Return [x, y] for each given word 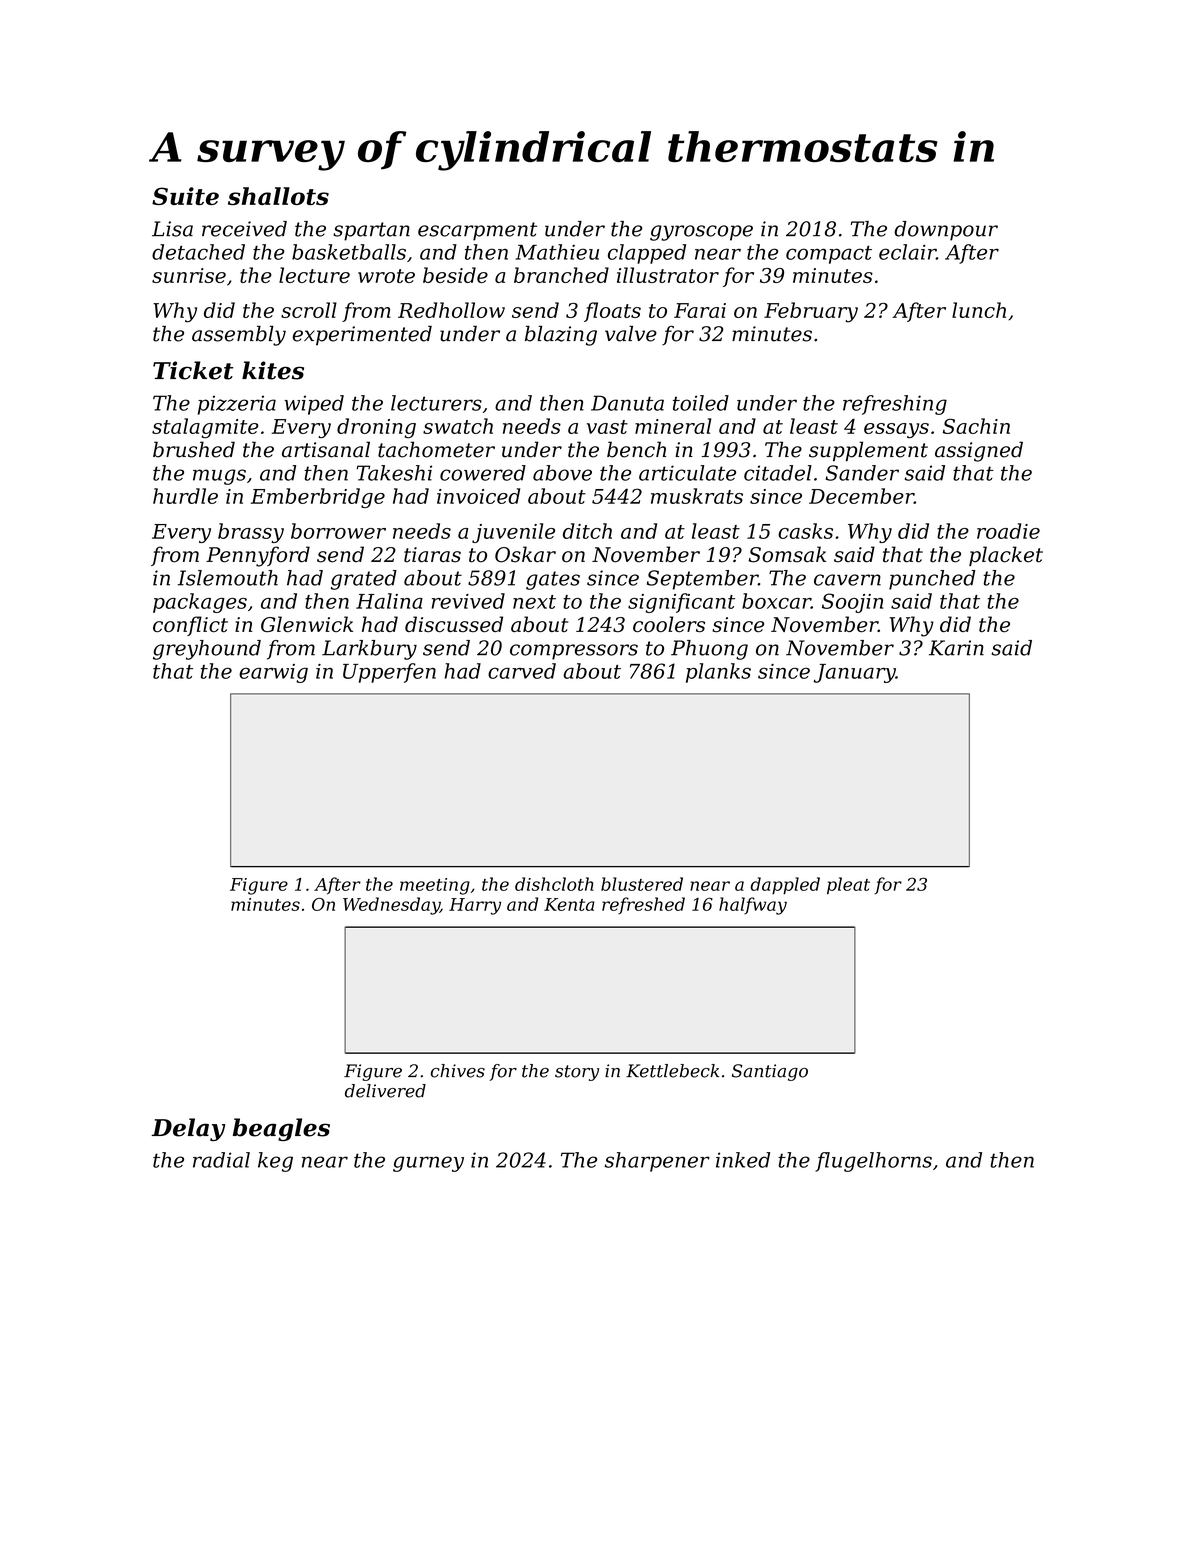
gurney [428, 1164]
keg [275, 1162]
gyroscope [701, 233]
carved [522, 671]
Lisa [172, 229]
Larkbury [369, 650]
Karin [956, 648]
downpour [946, 231]
